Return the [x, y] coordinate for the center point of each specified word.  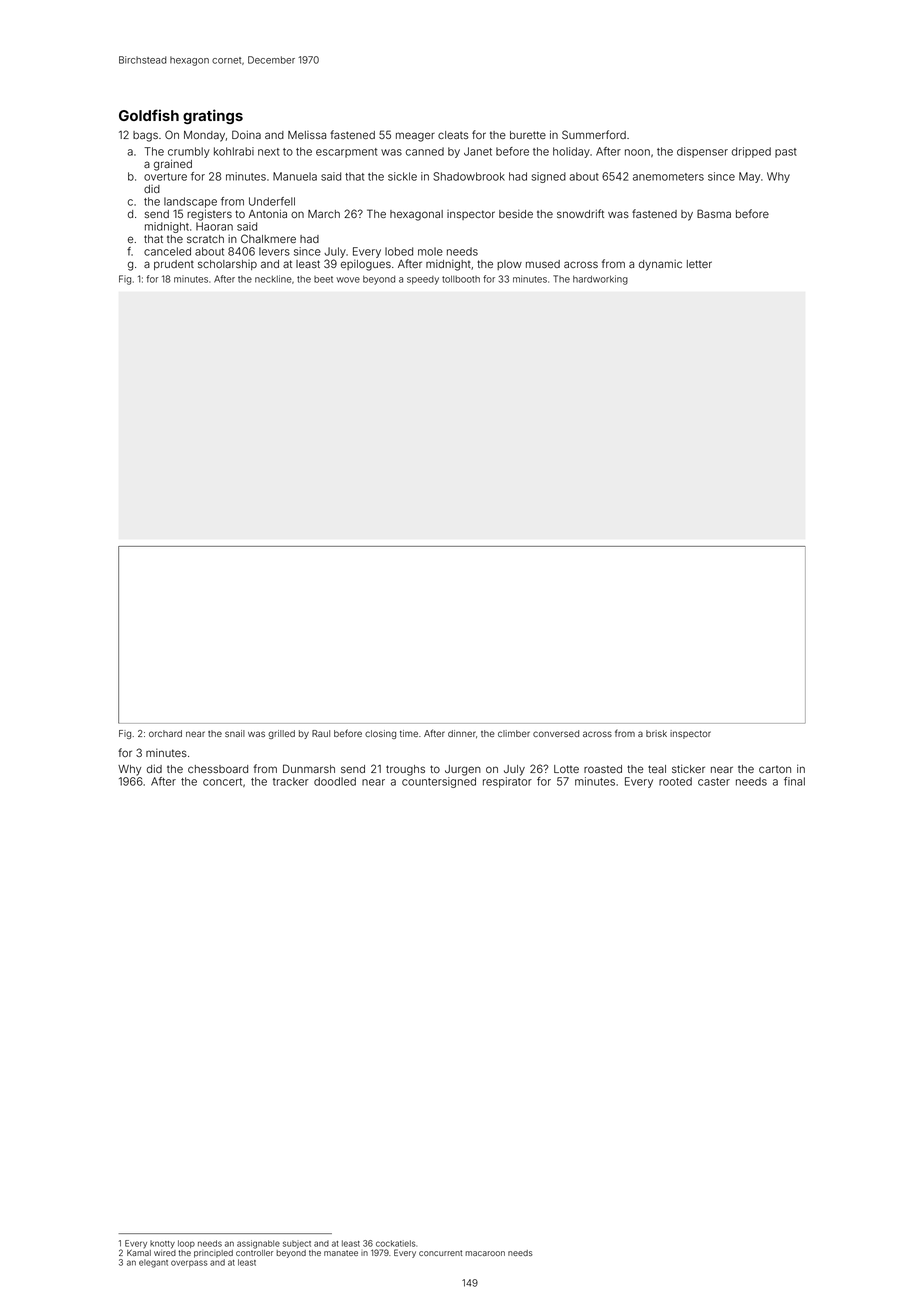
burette [528, 135]
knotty [162, 1244]
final [794, 781]
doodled [335, 781]
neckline [273, 279]
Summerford [594, 134]
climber [514, 733]
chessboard [218, 769]
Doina [246, 134]
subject [297, 1244]
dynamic [660, 265]
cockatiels [396, 1243]
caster [714, 782]
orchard [165, 733]
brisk [656, 733]
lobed [399, 251]
